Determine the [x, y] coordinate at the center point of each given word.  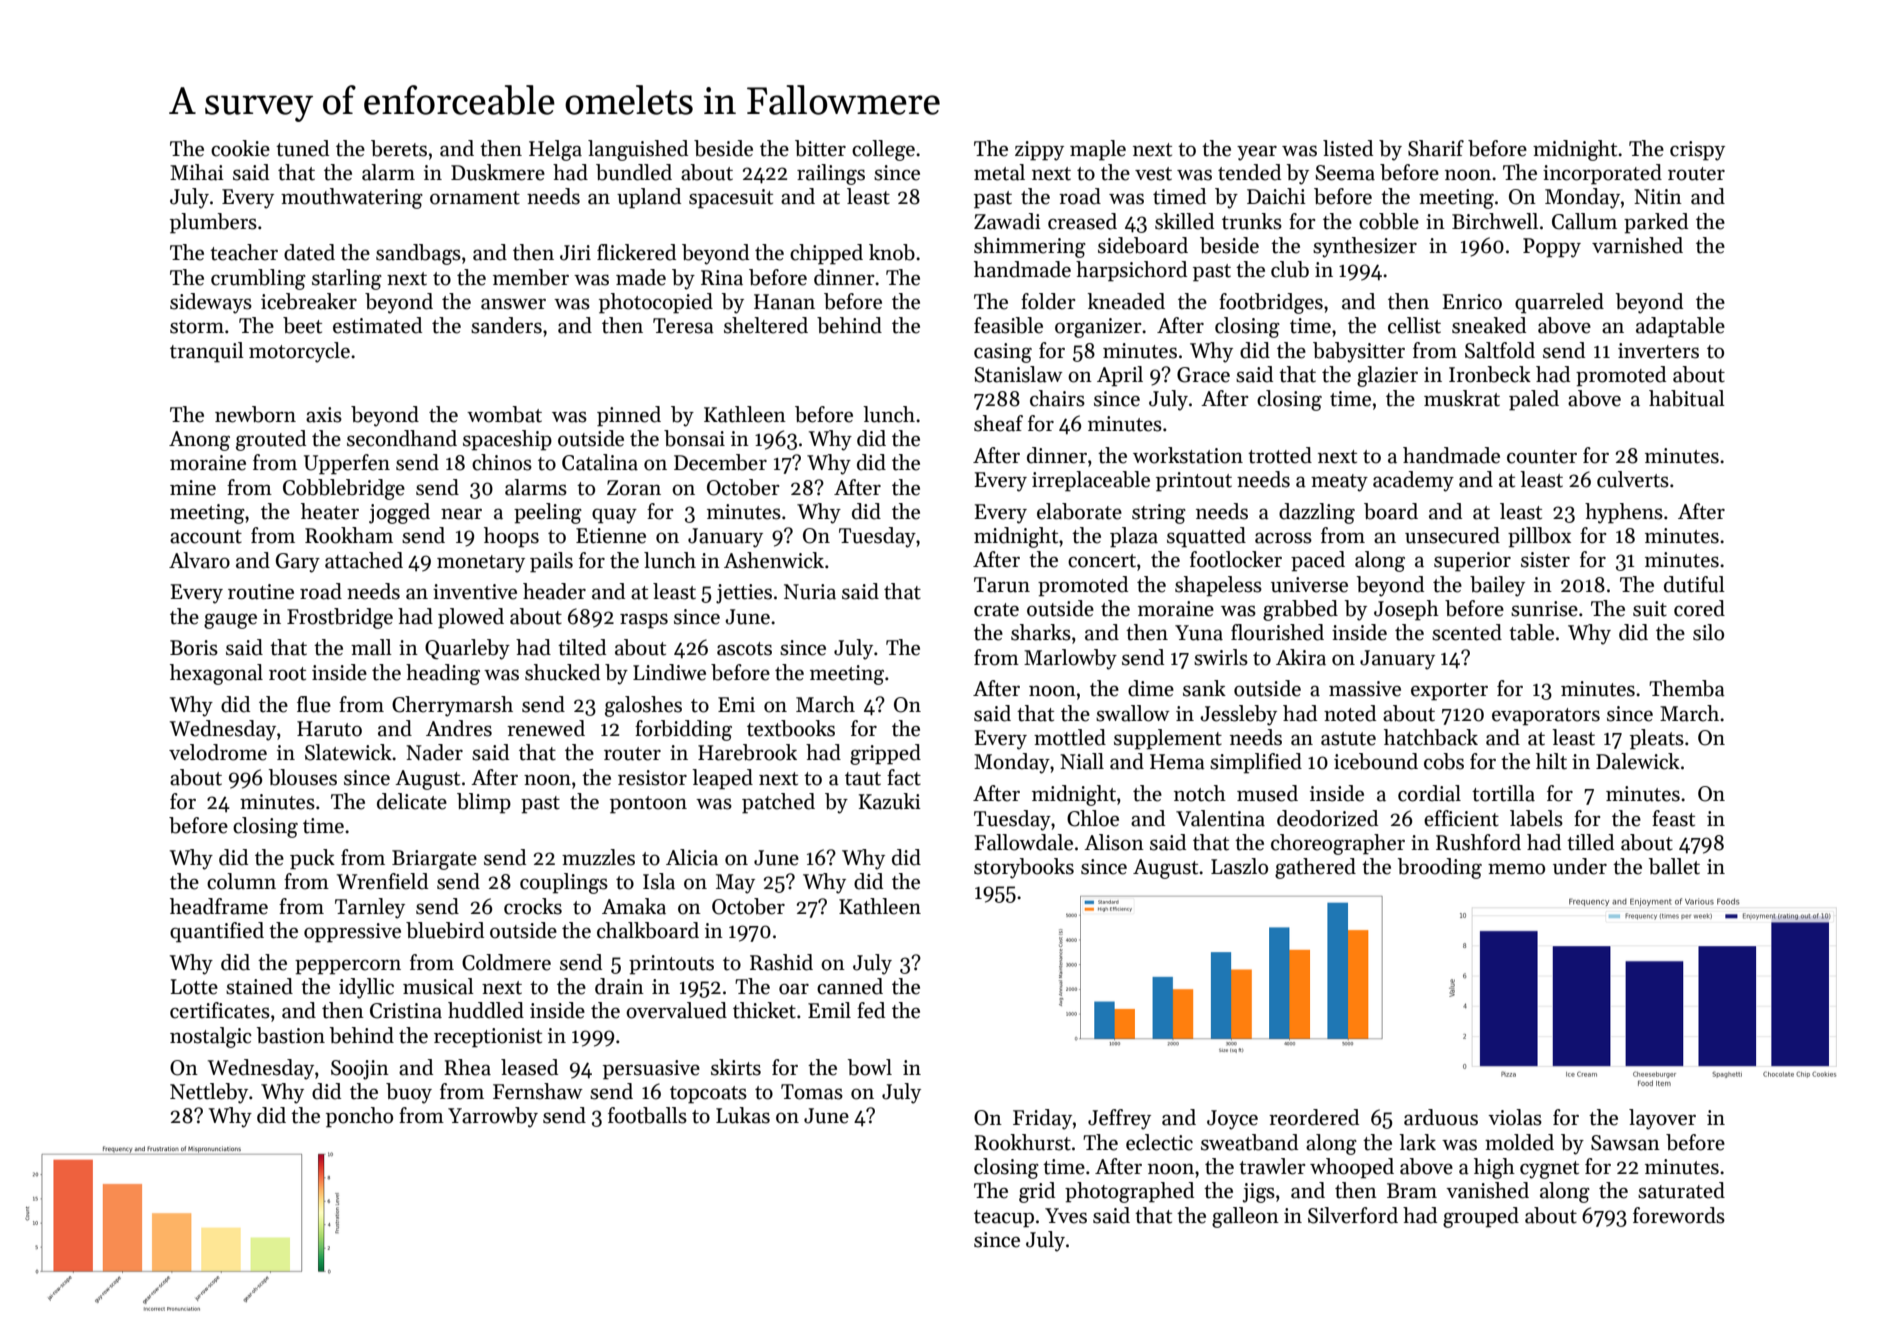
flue [314, 704]
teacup [1004, 1219]
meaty [1339, 483]
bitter [820, 148]
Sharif [1436, 148]
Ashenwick [774, 560]
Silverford [1353, 1215]
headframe [219, 906]
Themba [1687, 688]
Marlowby [1070, 659]
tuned [302, 148]
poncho [359, 1117]
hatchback [1431, 737]
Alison [1114, 842]
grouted [271, 440]
